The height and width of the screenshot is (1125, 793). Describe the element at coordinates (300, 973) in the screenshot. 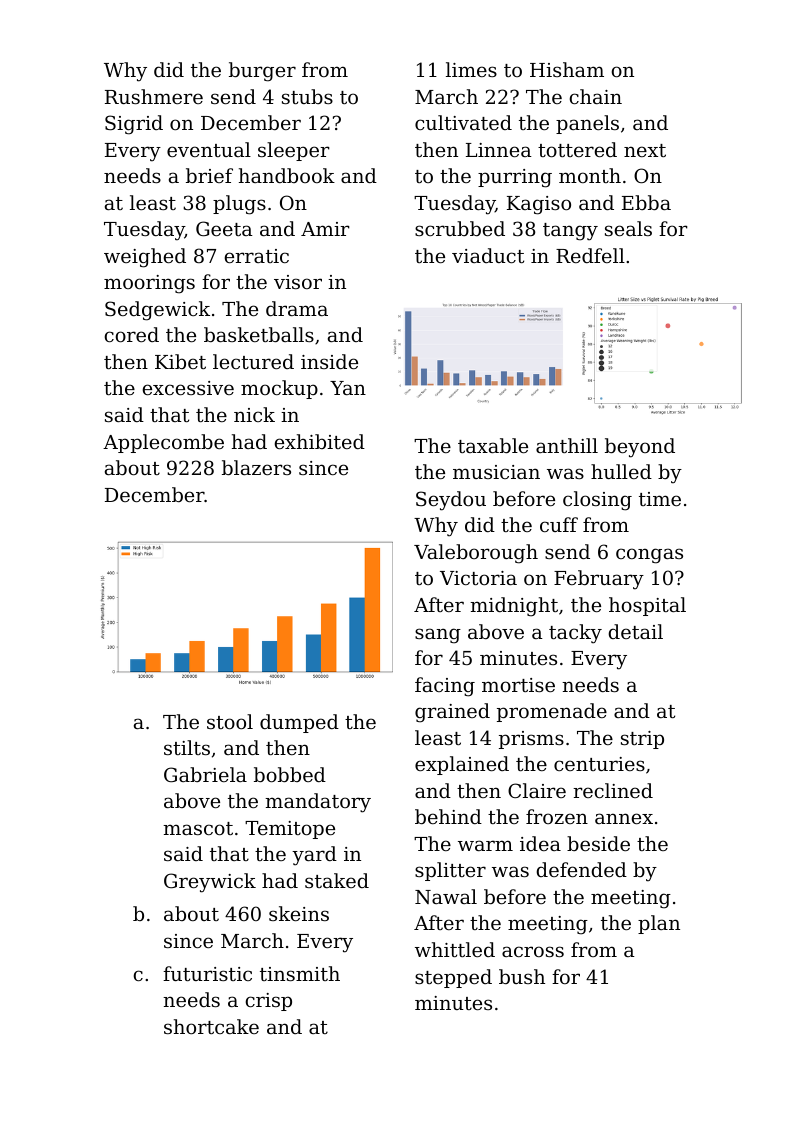

I see `tinsmith` at that location.
